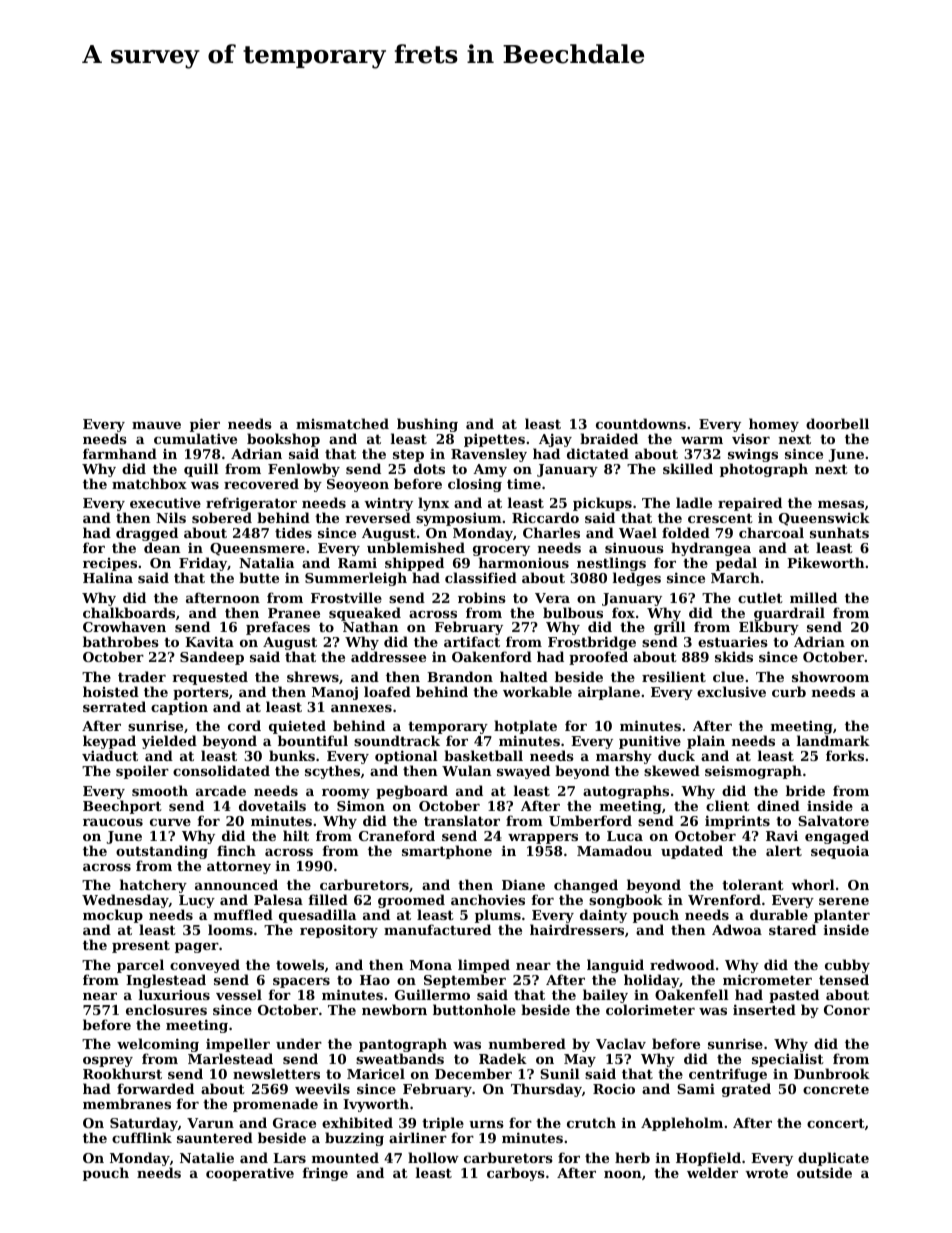  What do you see at coordinates (156, 425) in the document?
I see `mauve` at bounding box center [156, 425].
